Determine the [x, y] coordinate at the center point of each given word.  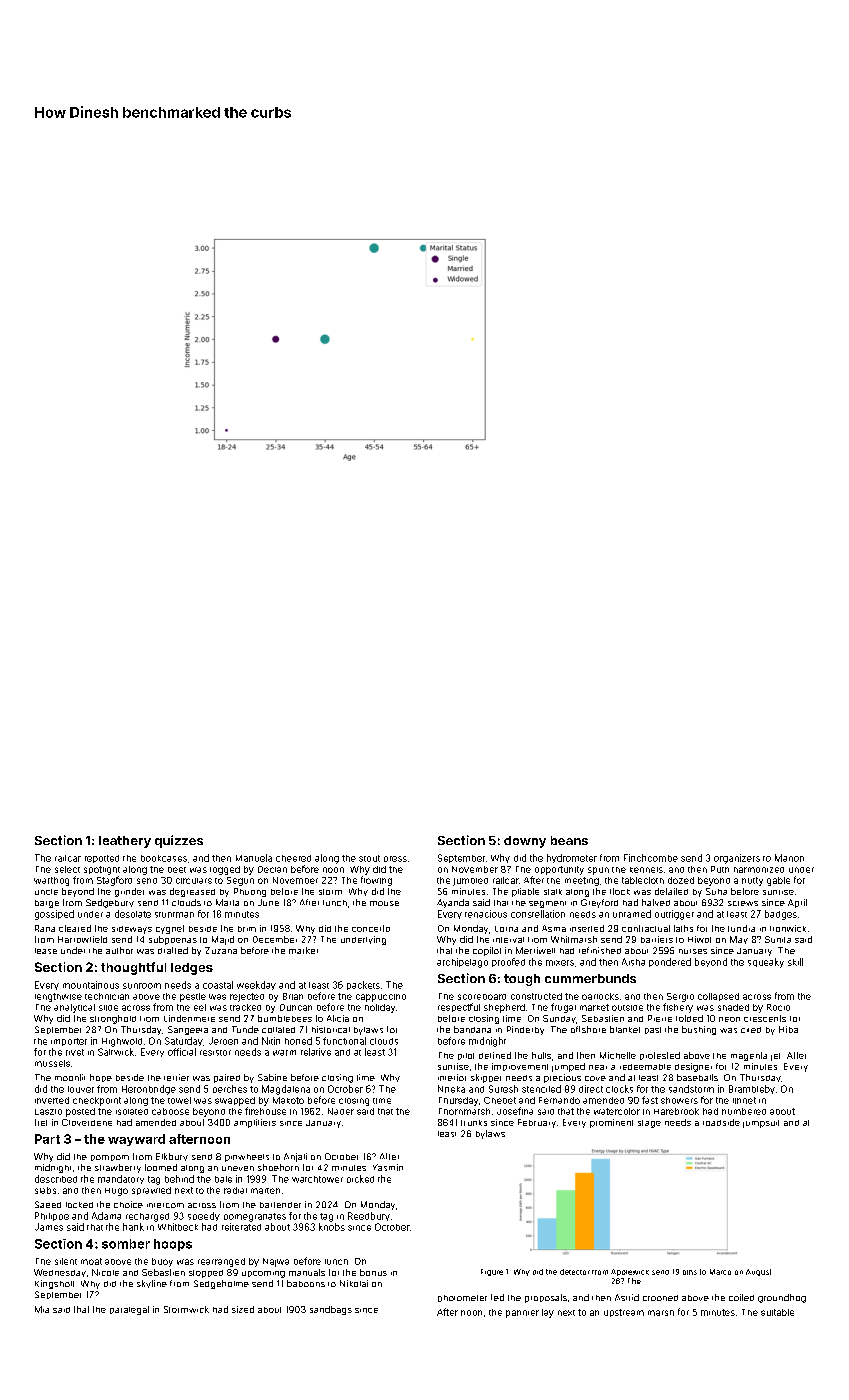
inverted [52, 1100]
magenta [749, 1056]
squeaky [766, 963]
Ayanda [453, 903]
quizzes [179, 841]
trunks [474, 1123]
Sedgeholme [221, 1284]
